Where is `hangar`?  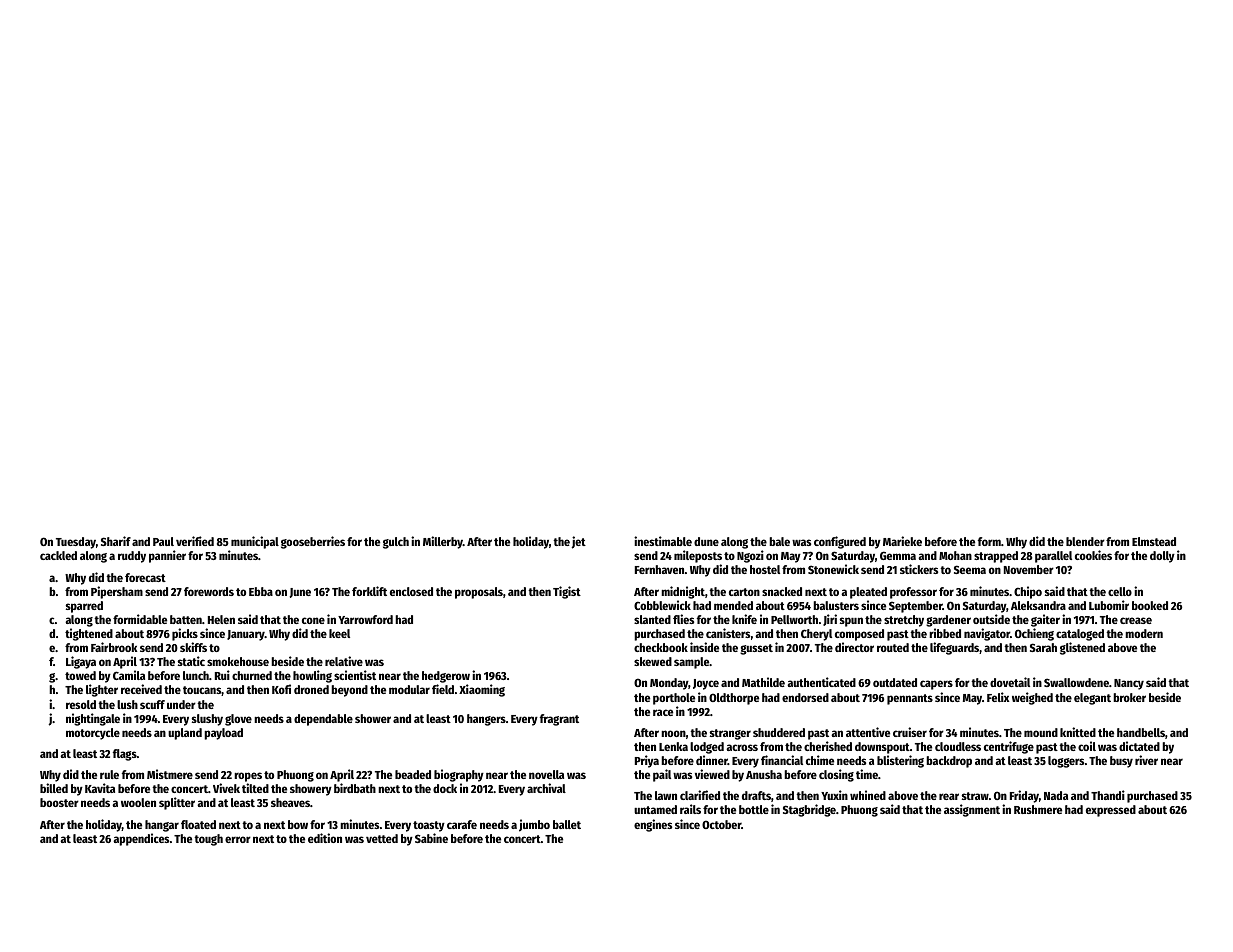 hangar is located at coordinates (162, 826).
